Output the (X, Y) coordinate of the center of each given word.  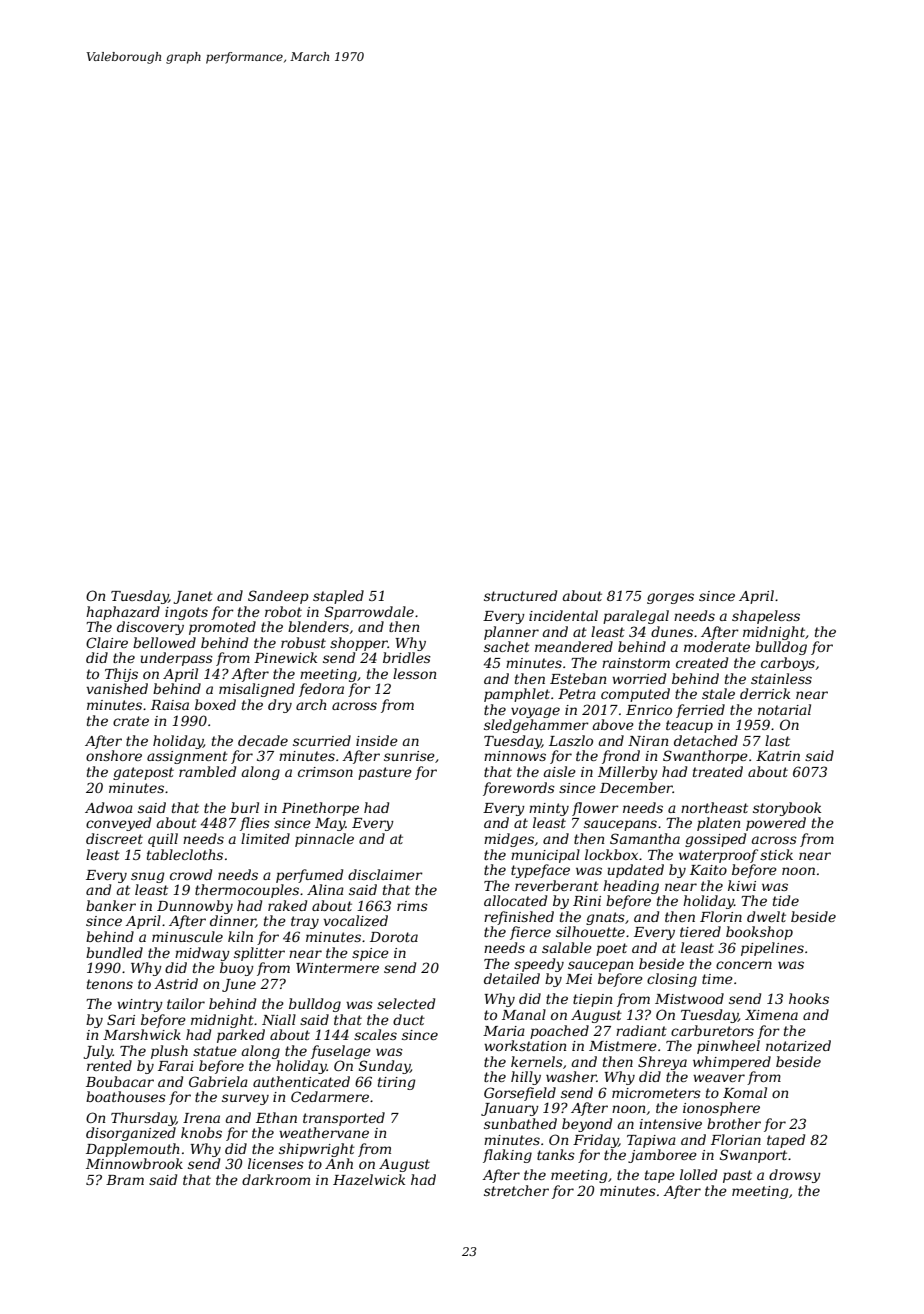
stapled (338, 597)
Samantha (645, 838)
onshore (114, 755)
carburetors (712, 1030)
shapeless (766, 617)
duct (409, 1019)
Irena (201, 1118)
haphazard (123, 613)
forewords (519, 789)
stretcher (516, 1190)
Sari (121, 1019)
